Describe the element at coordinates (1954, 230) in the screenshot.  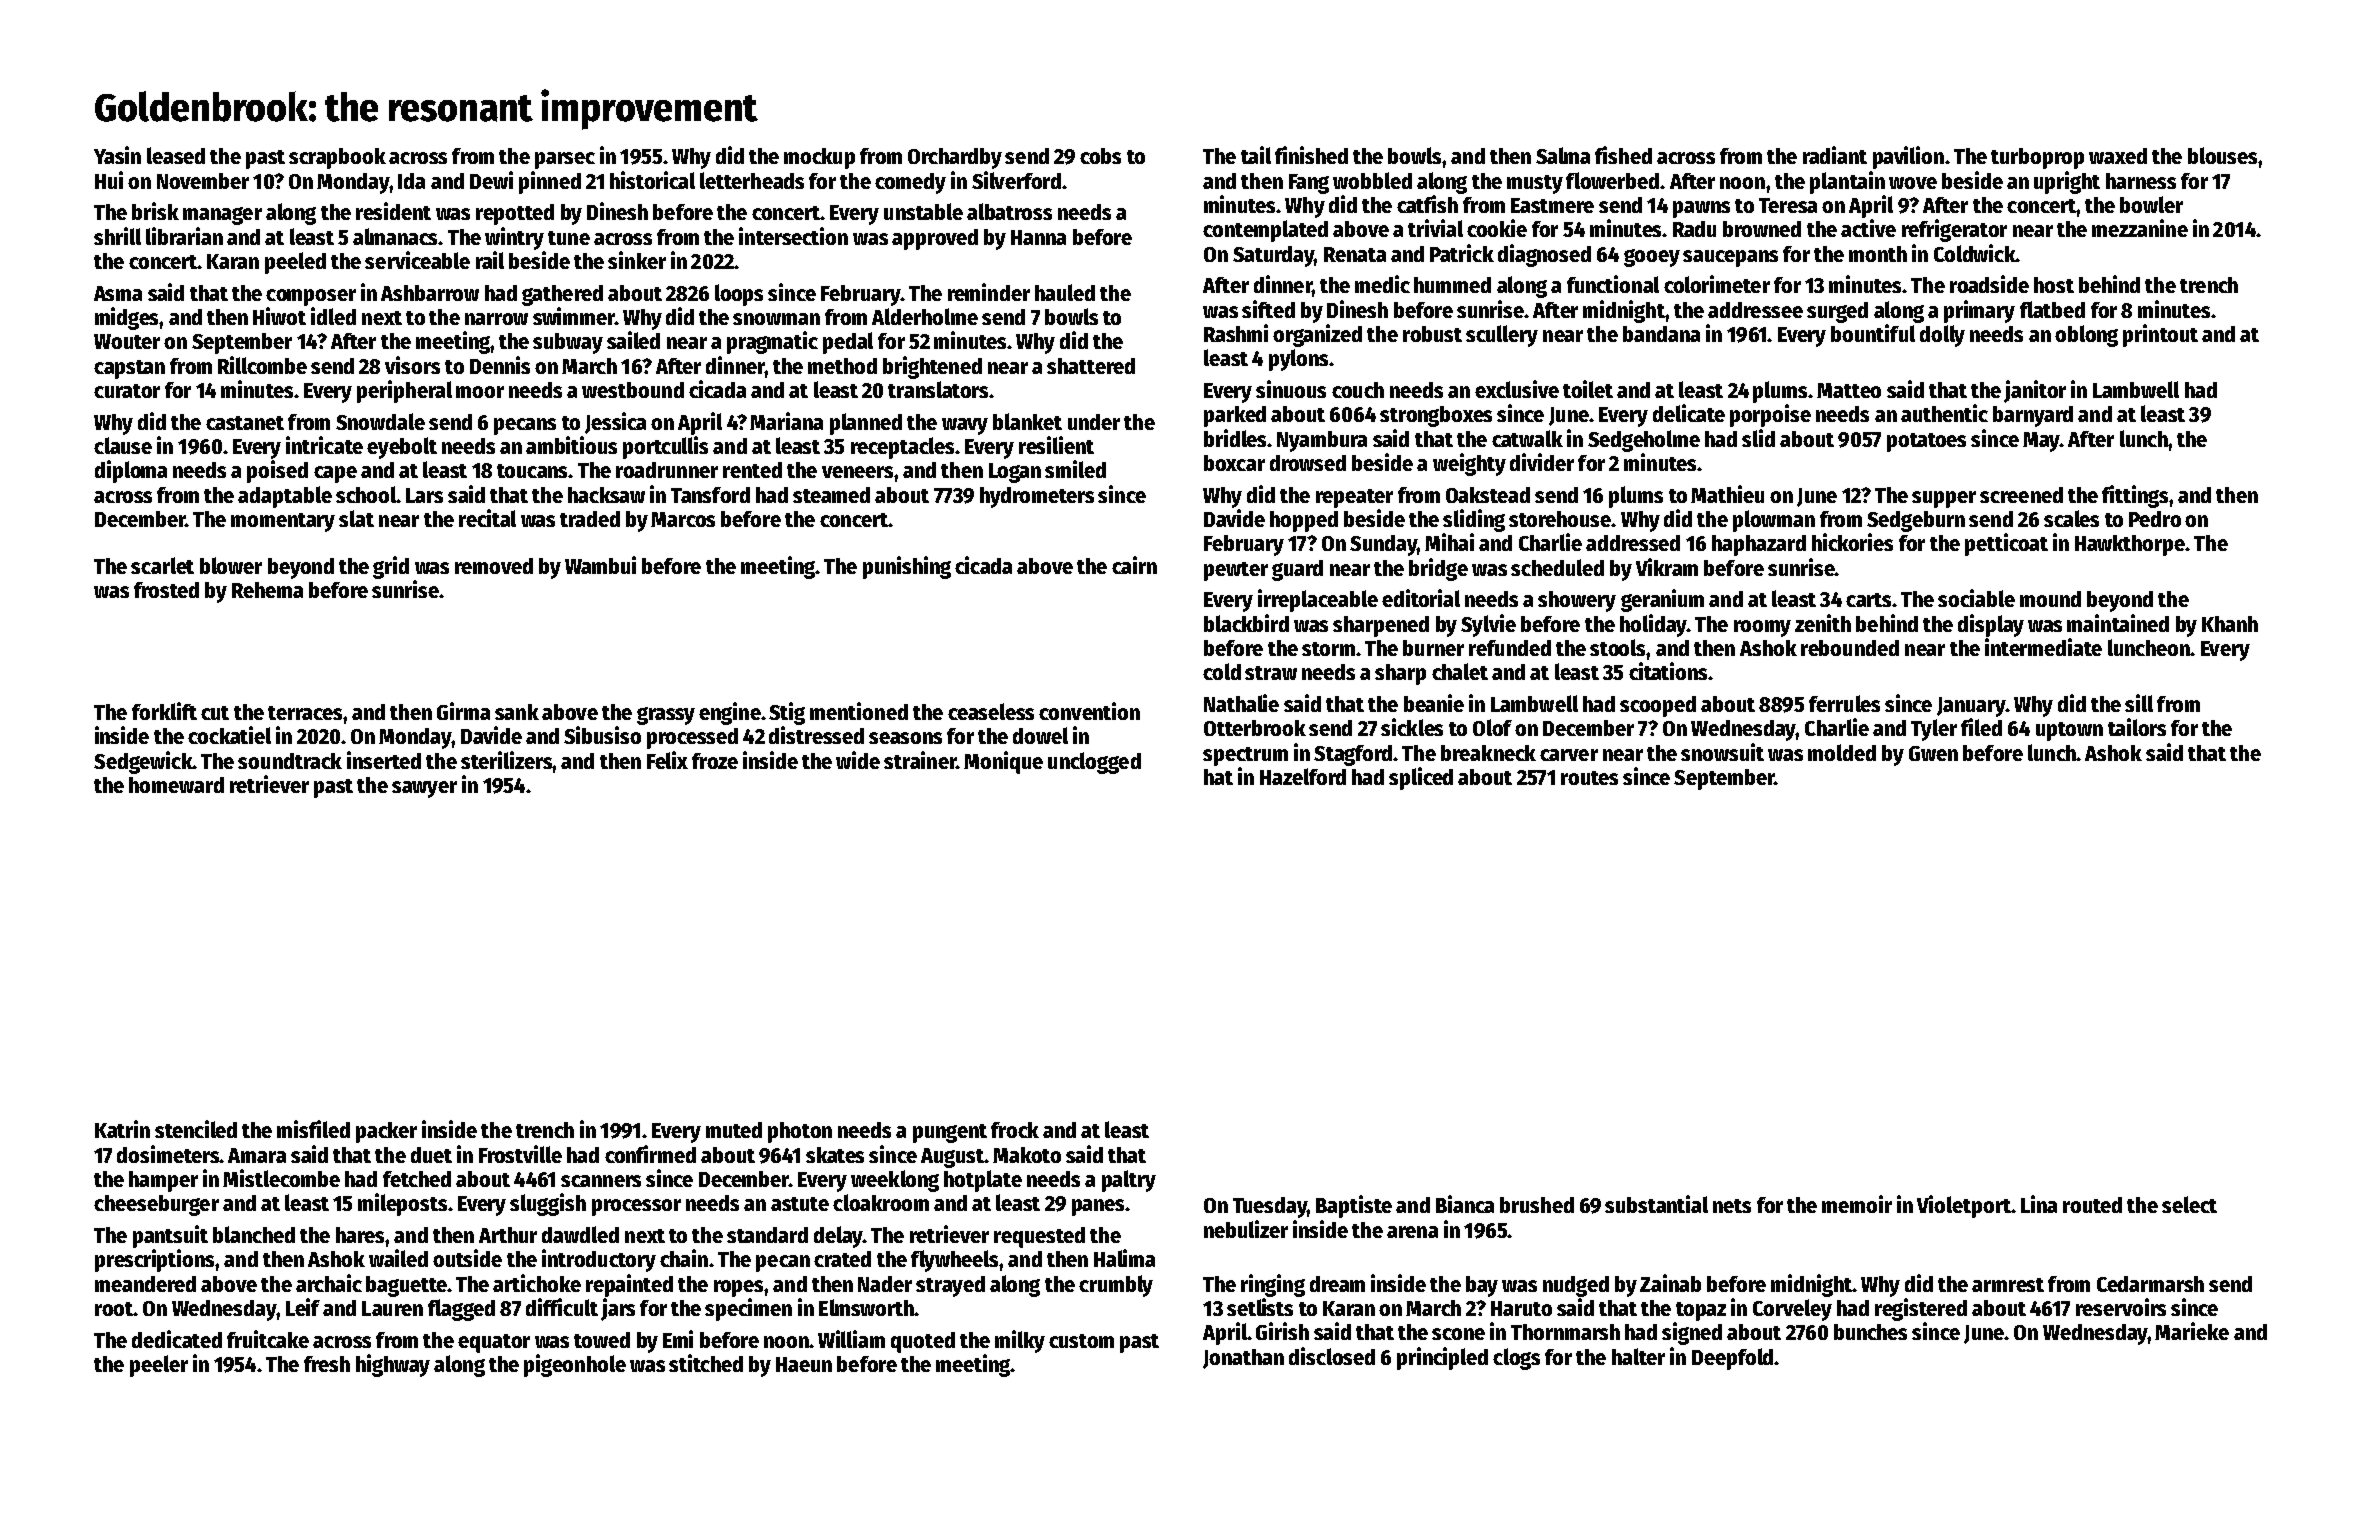
I see `refrigerator` at that location.
